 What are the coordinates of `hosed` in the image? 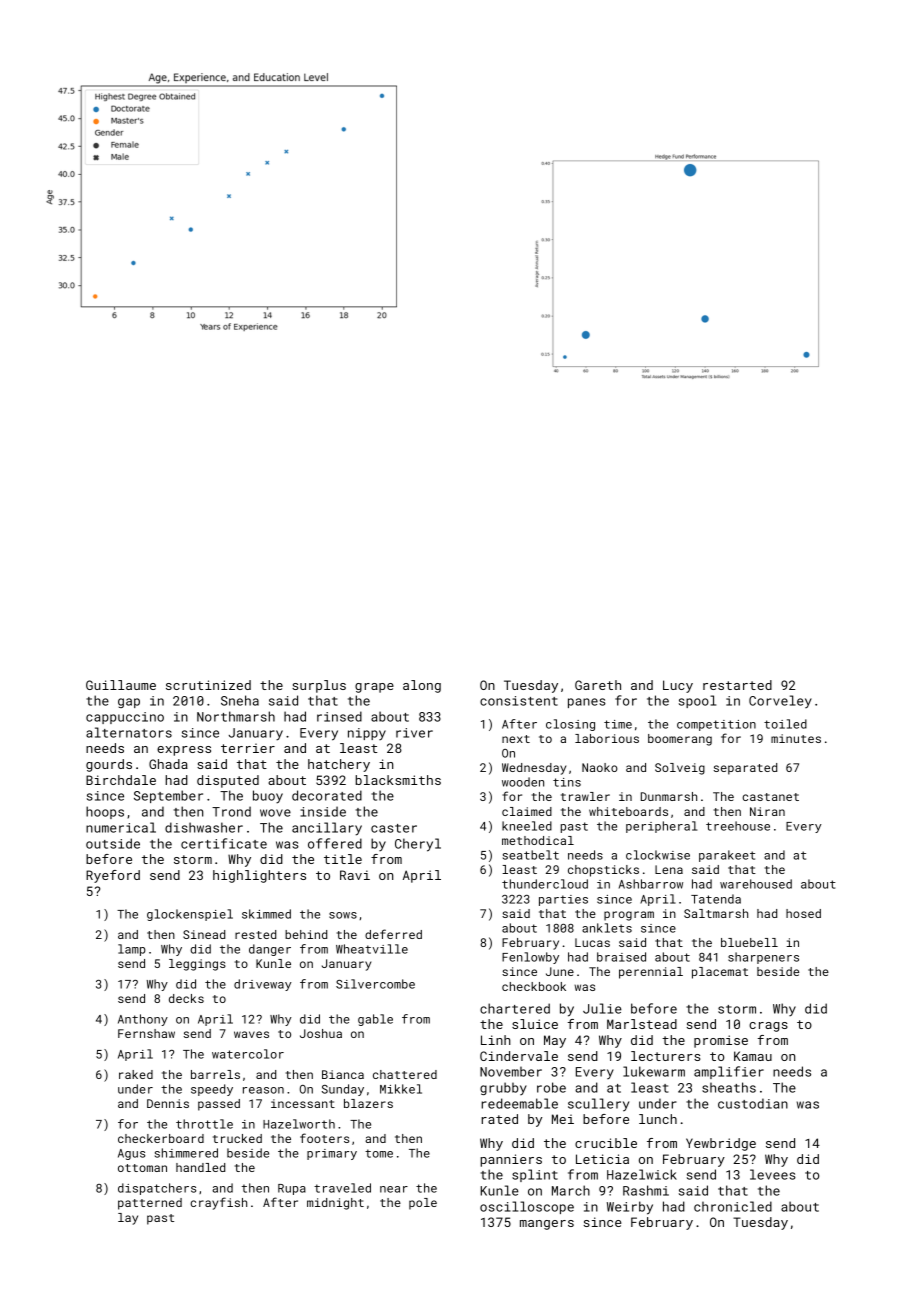 It's located at (803, 913).
